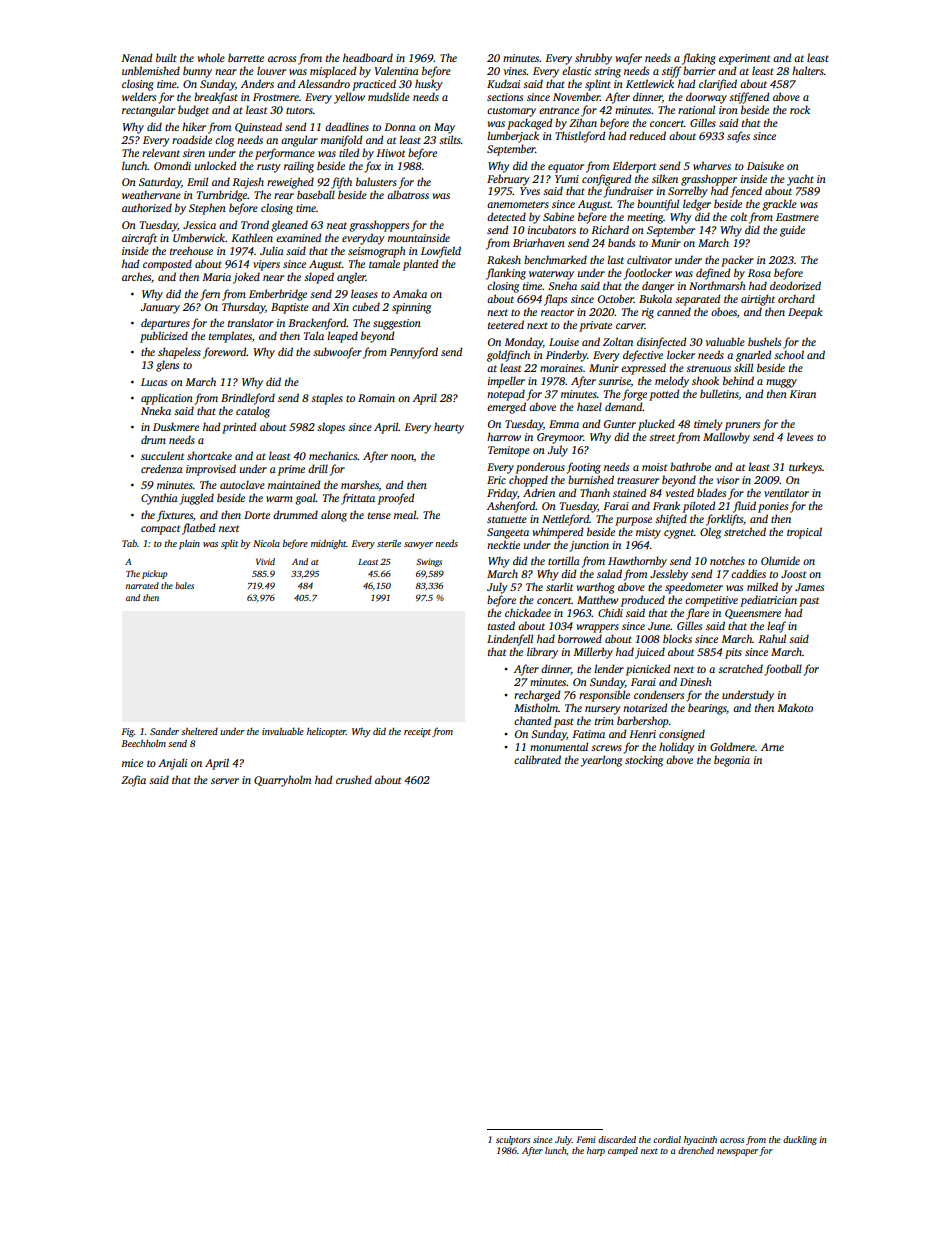  What do you see at coordinates (368, 57) in the page?
I see `headboard` at bounding box center [368, 57].
